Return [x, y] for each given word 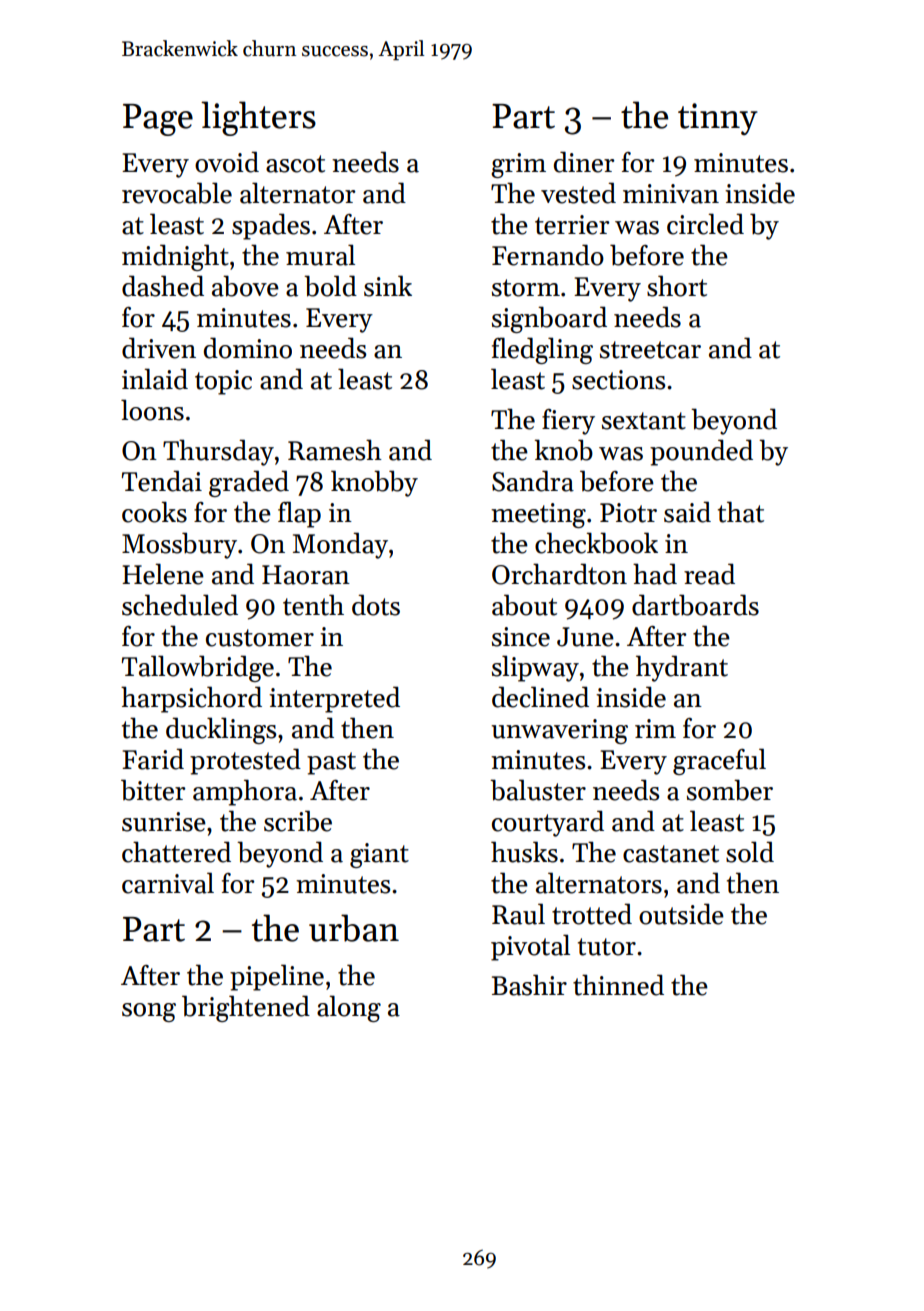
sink [388, 286]
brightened [246, 1008]
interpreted [334, 699]
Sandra [533, 481]
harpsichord [191, 699]
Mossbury [179, 545]
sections [618, 380]
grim [518, 165]
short [677, 286]
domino [248, 348]
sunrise [164, 822]
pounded [701, 452]
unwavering [559, 731]
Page [158, 120]
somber [730, 790]
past [331, 763]
